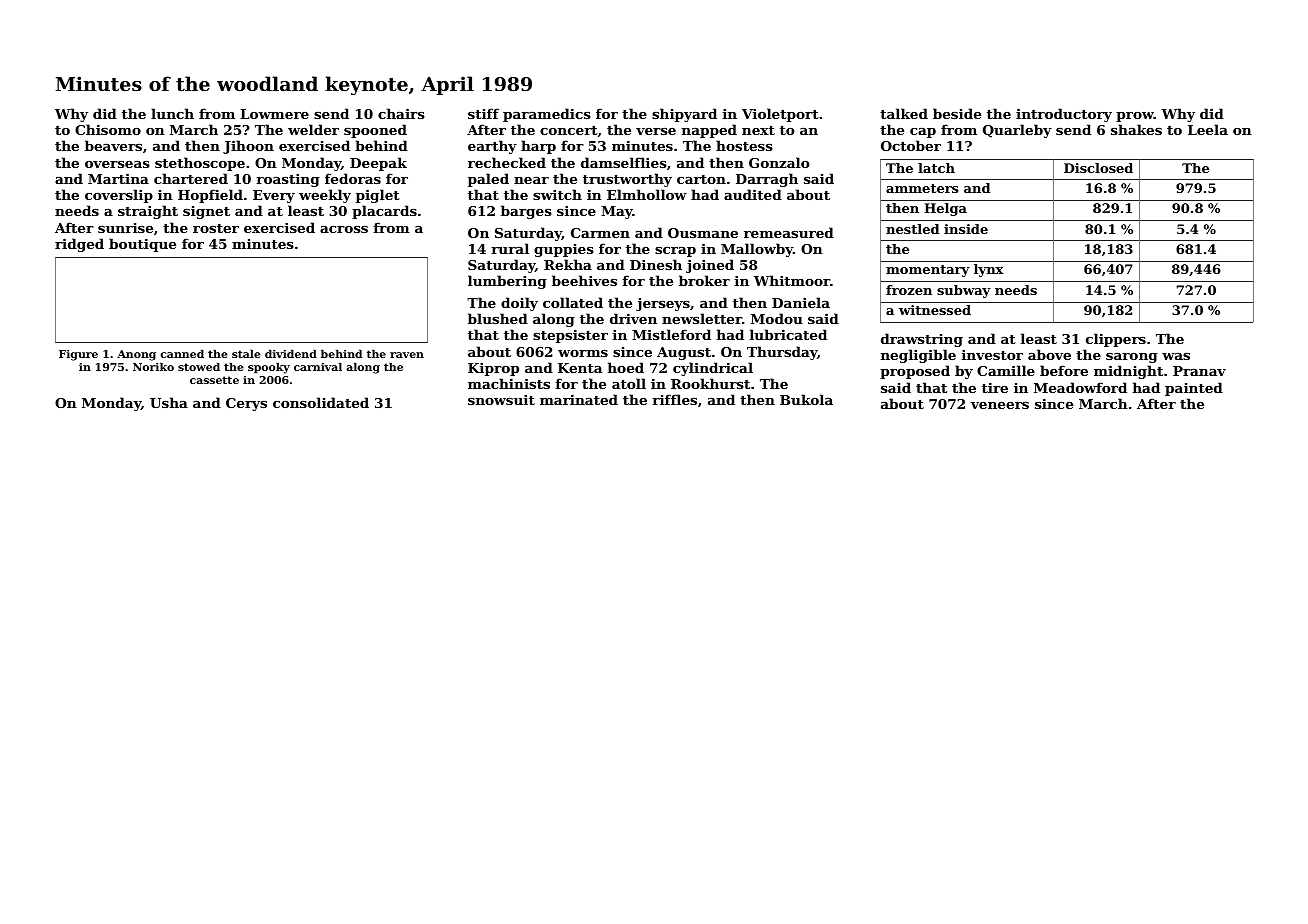 This screenshot has height=924, width=1308. What do you see at coordinates (1017, 131) in the screenshot?
I see `Quarleby` at bounding box center [1017, 131].
